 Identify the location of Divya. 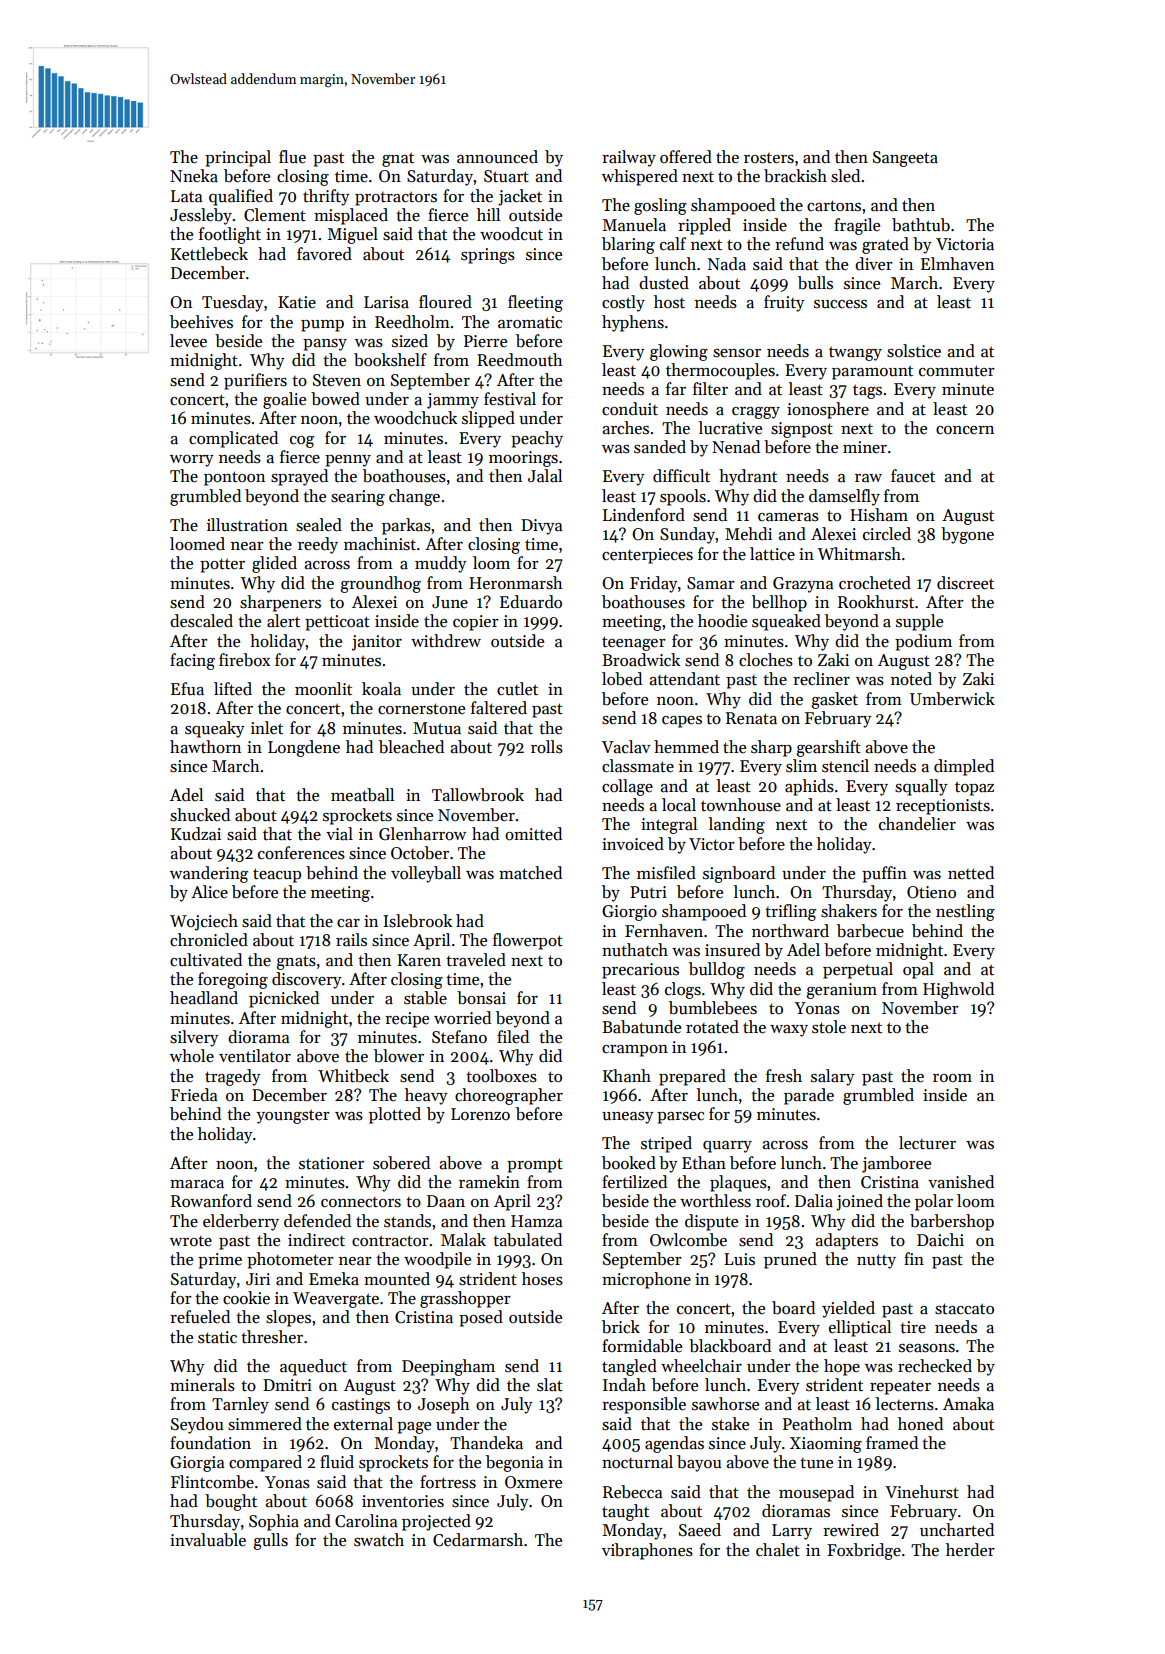
(541, 527).
